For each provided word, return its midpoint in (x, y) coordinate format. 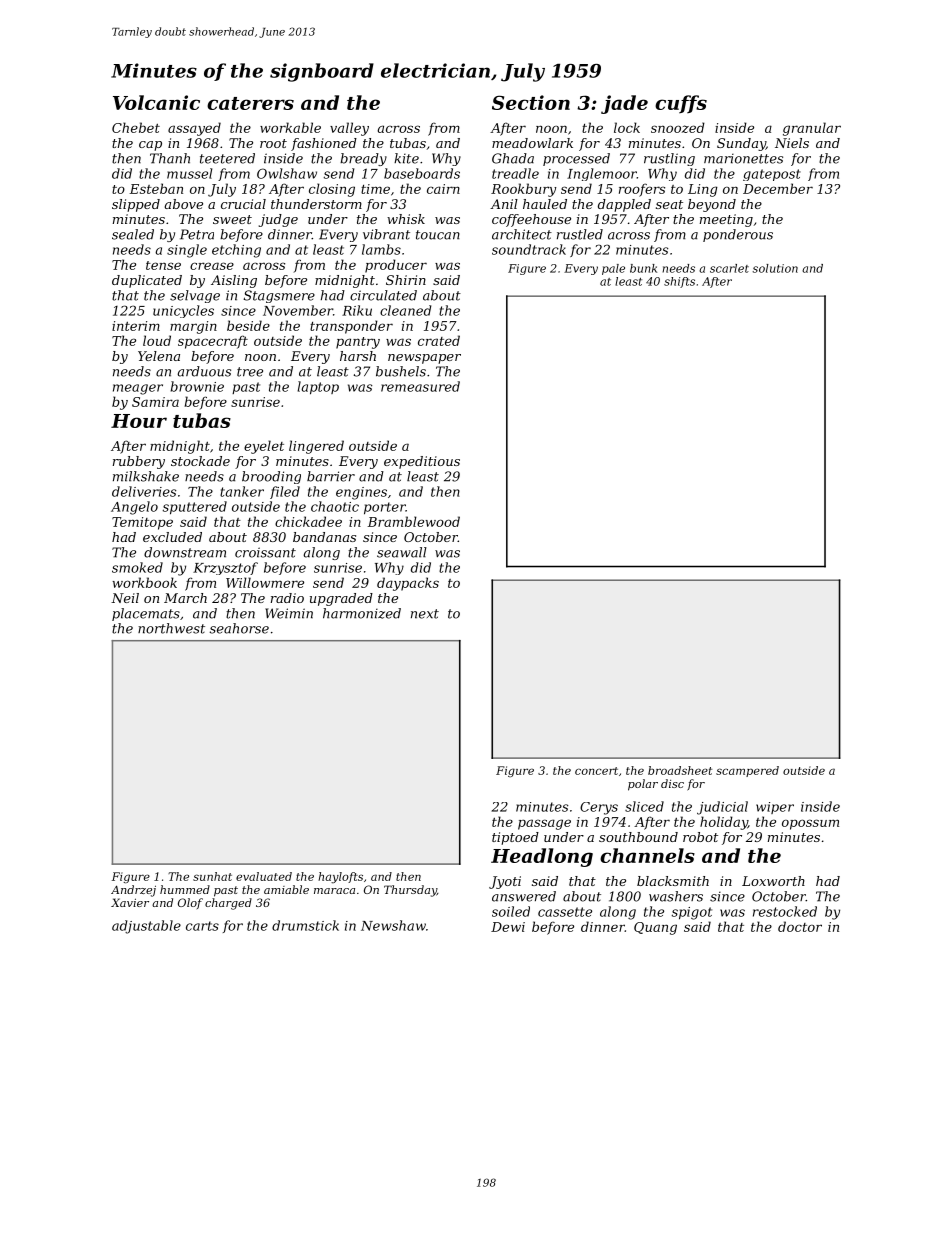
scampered (747, 771)
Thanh (170, 158)
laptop (318, 388)
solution (775, 268)
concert (596, 771)
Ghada (513, 158)
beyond (712, 205)
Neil (125, 598)
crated (439, 340)
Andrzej (133, 891)
